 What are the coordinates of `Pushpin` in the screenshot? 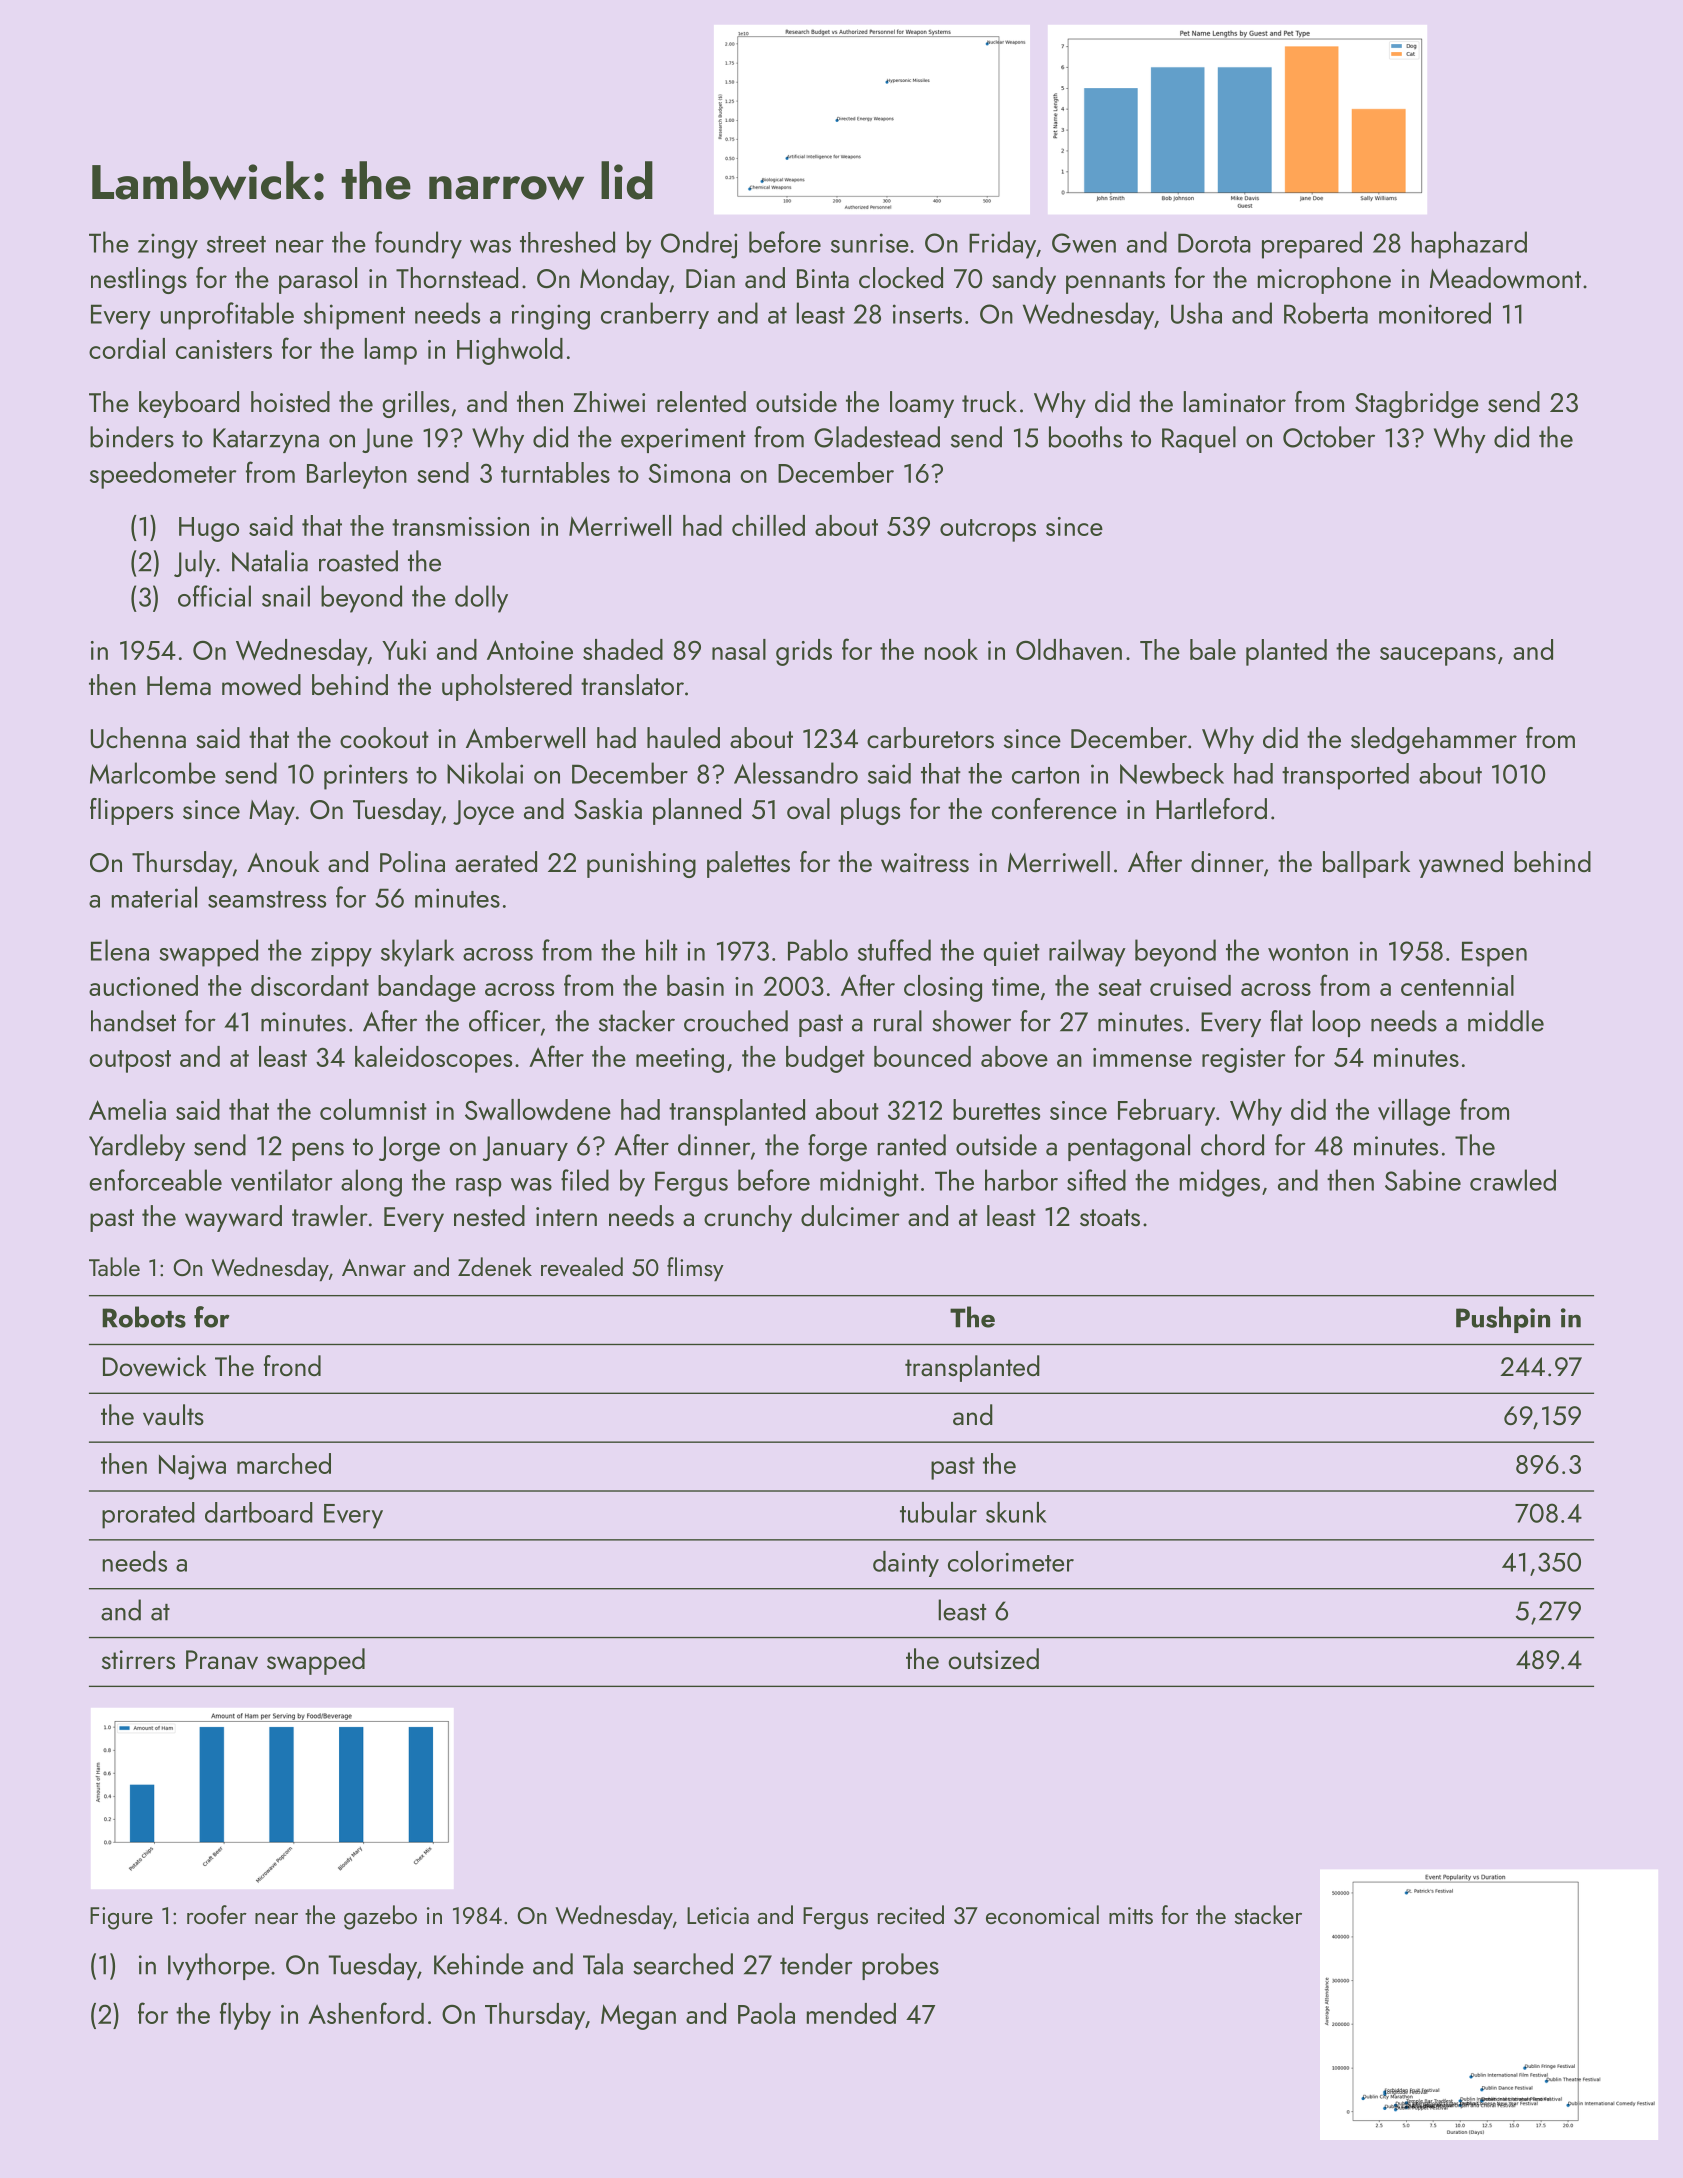 It's located at (1503, 1319).
